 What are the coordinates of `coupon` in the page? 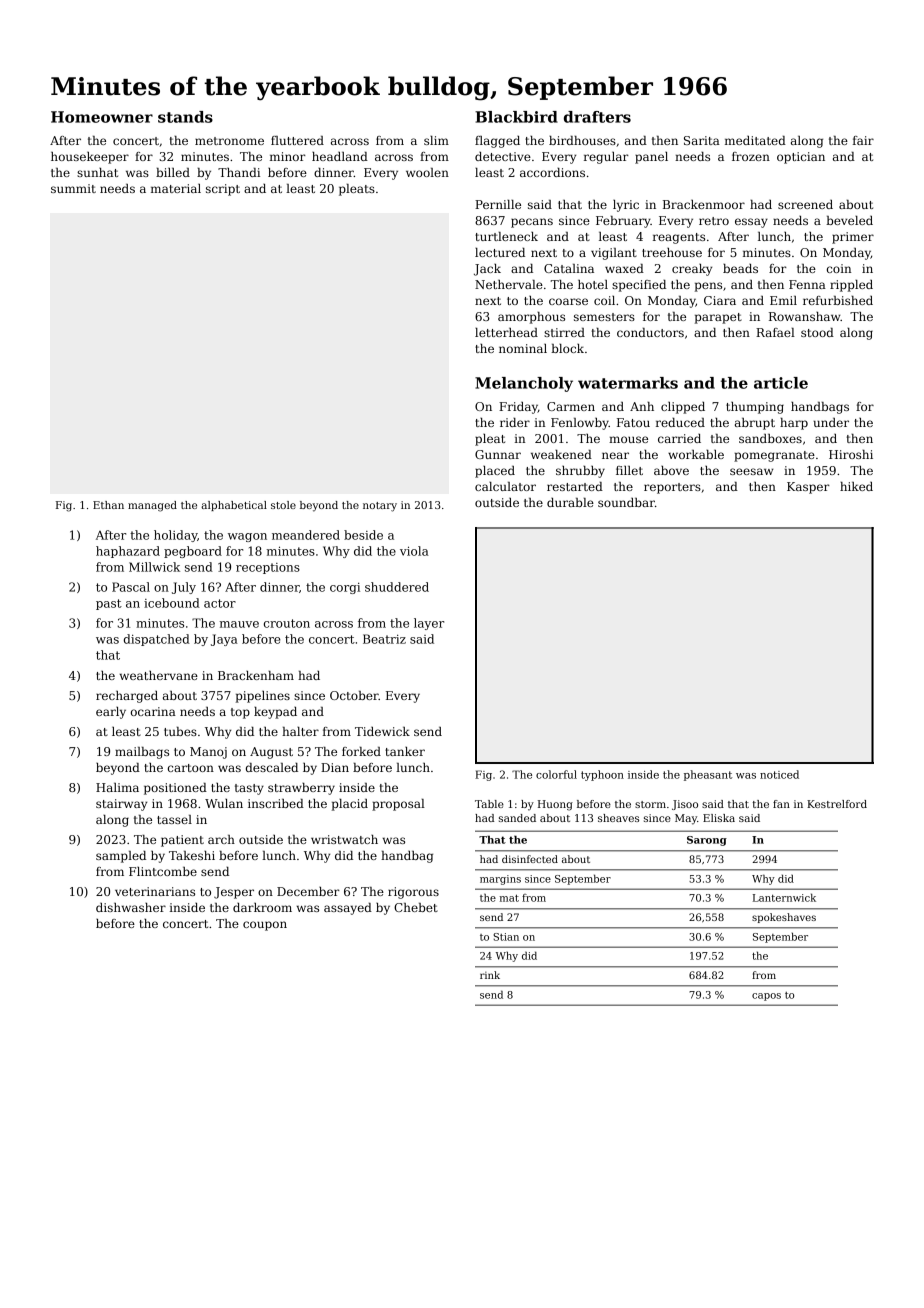 It's located at (265, 926).
